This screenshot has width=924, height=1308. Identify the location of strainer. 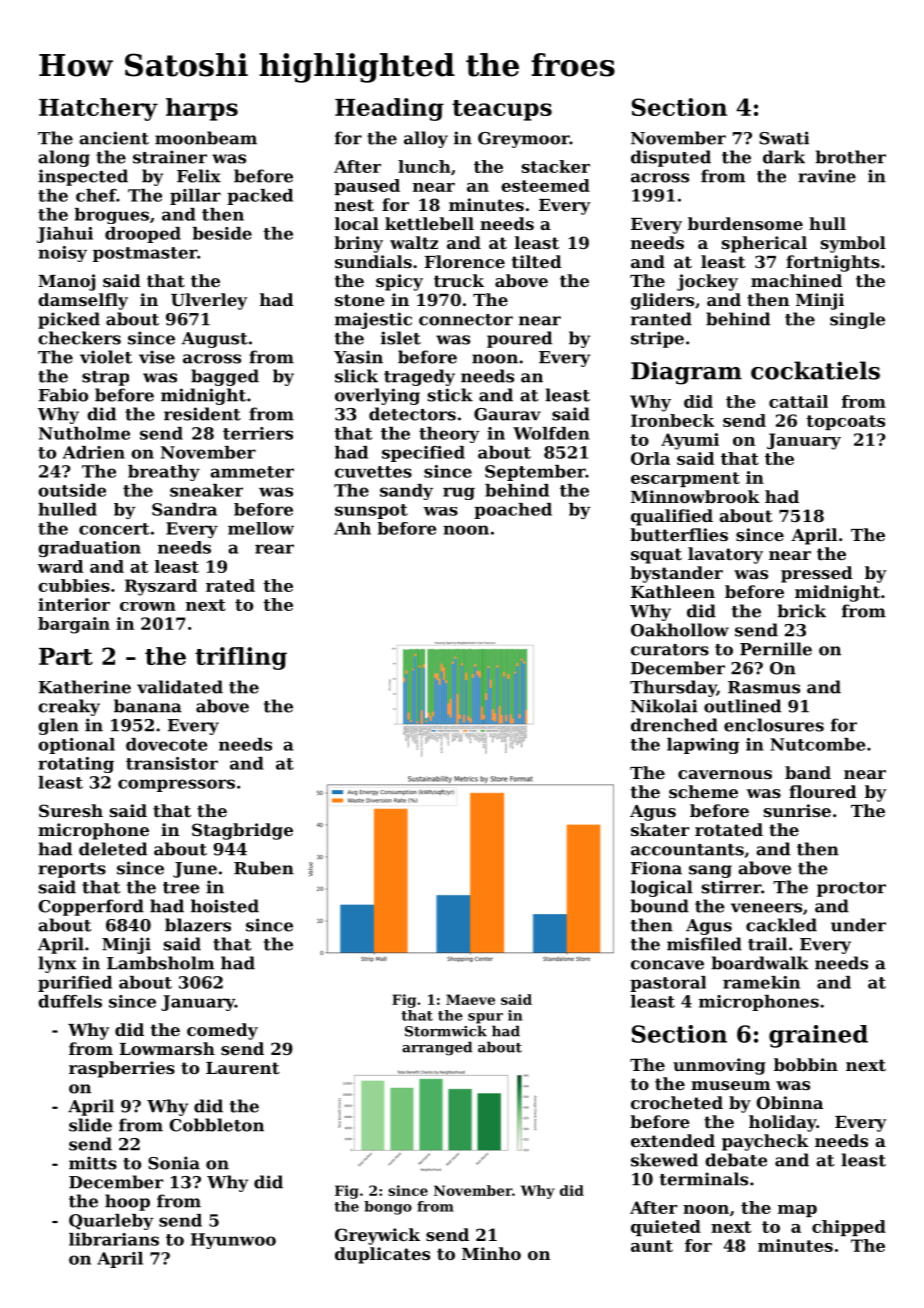
(170, 157).
